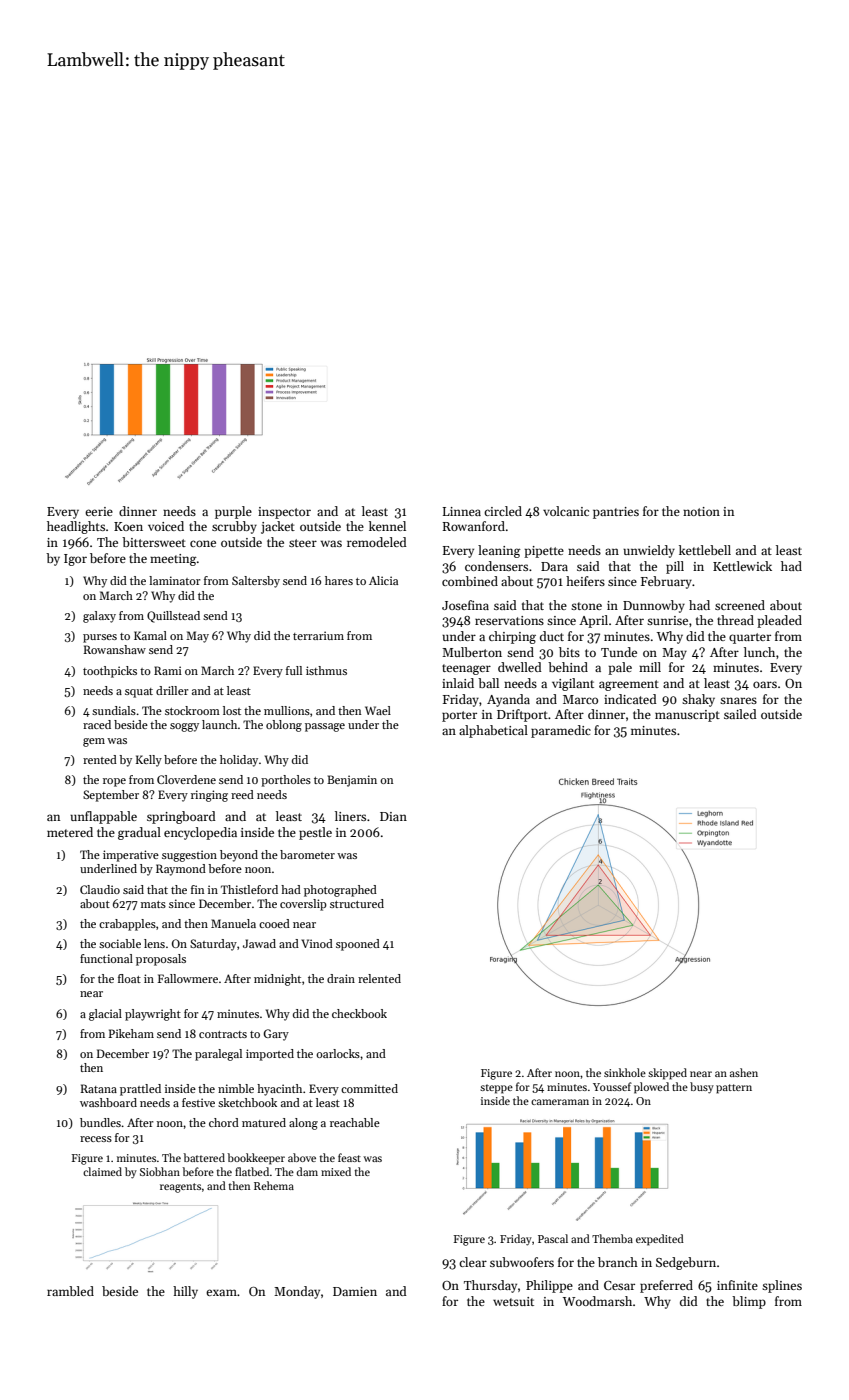 The height and width of the screenshot is (1400, 849). I want to click on headlights, so click(76, 527).
